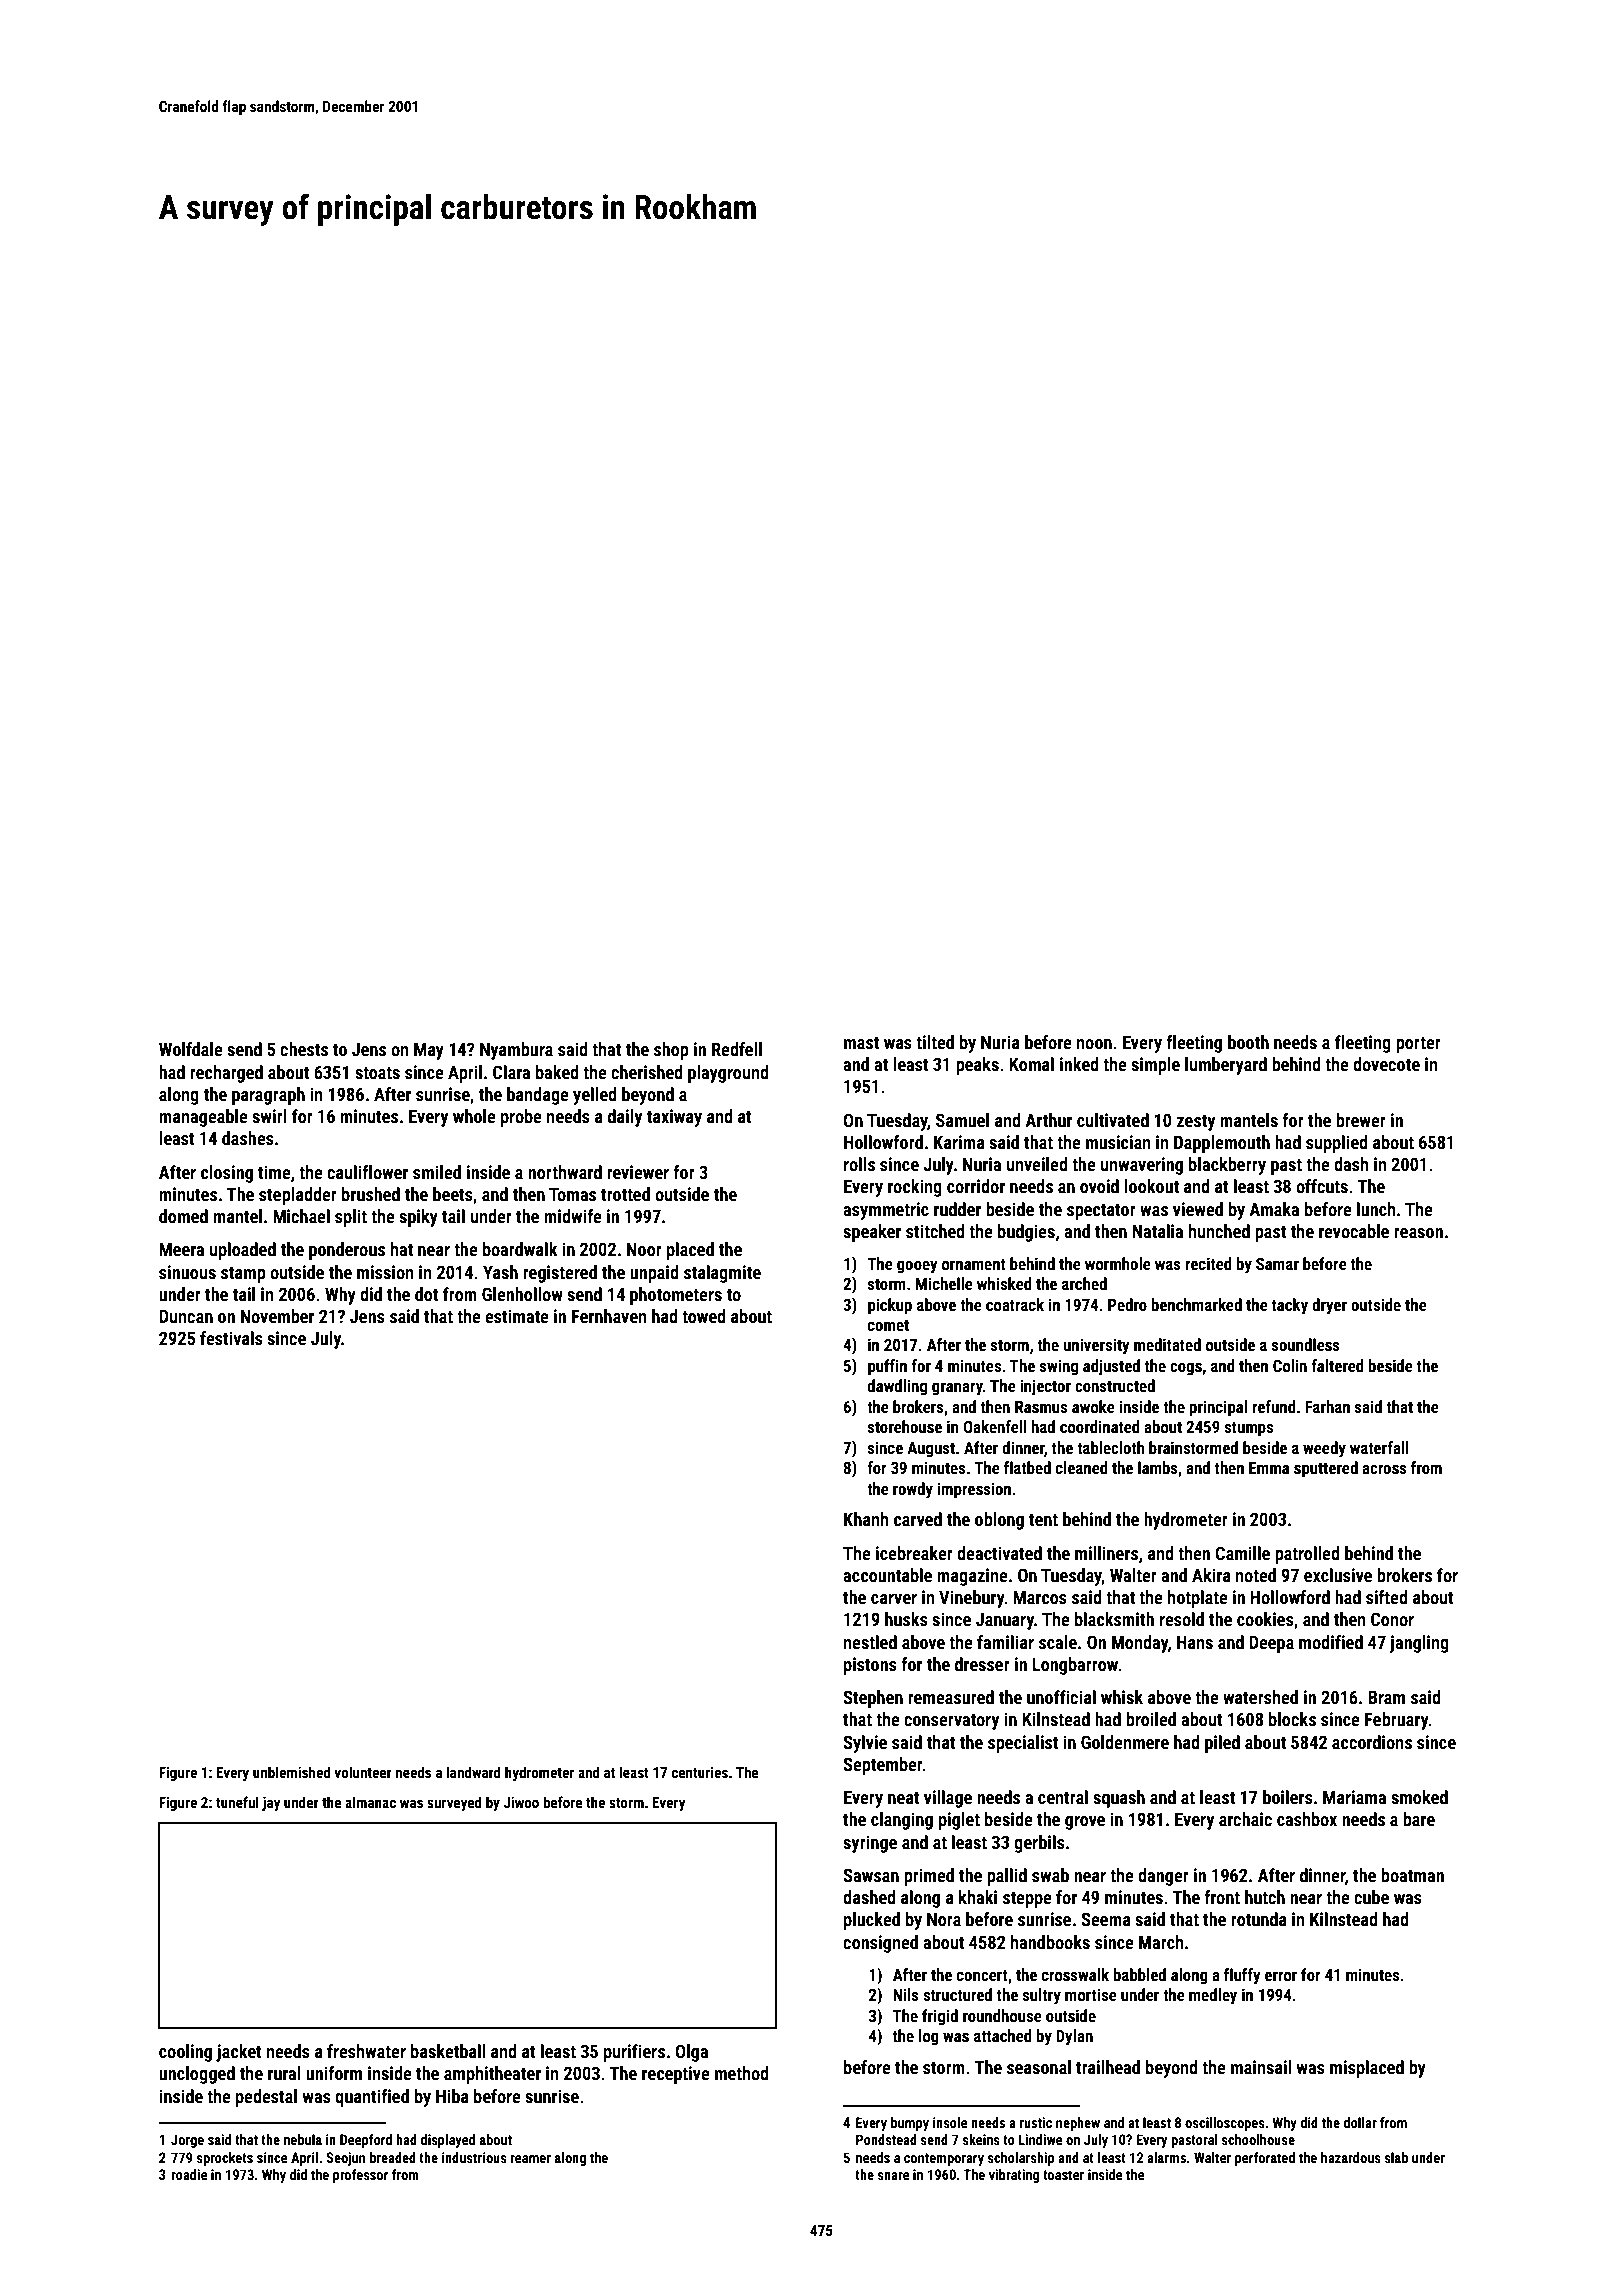  Describe the element at coordinates (226, 1074) in the page. I see `recharged` at that location.
